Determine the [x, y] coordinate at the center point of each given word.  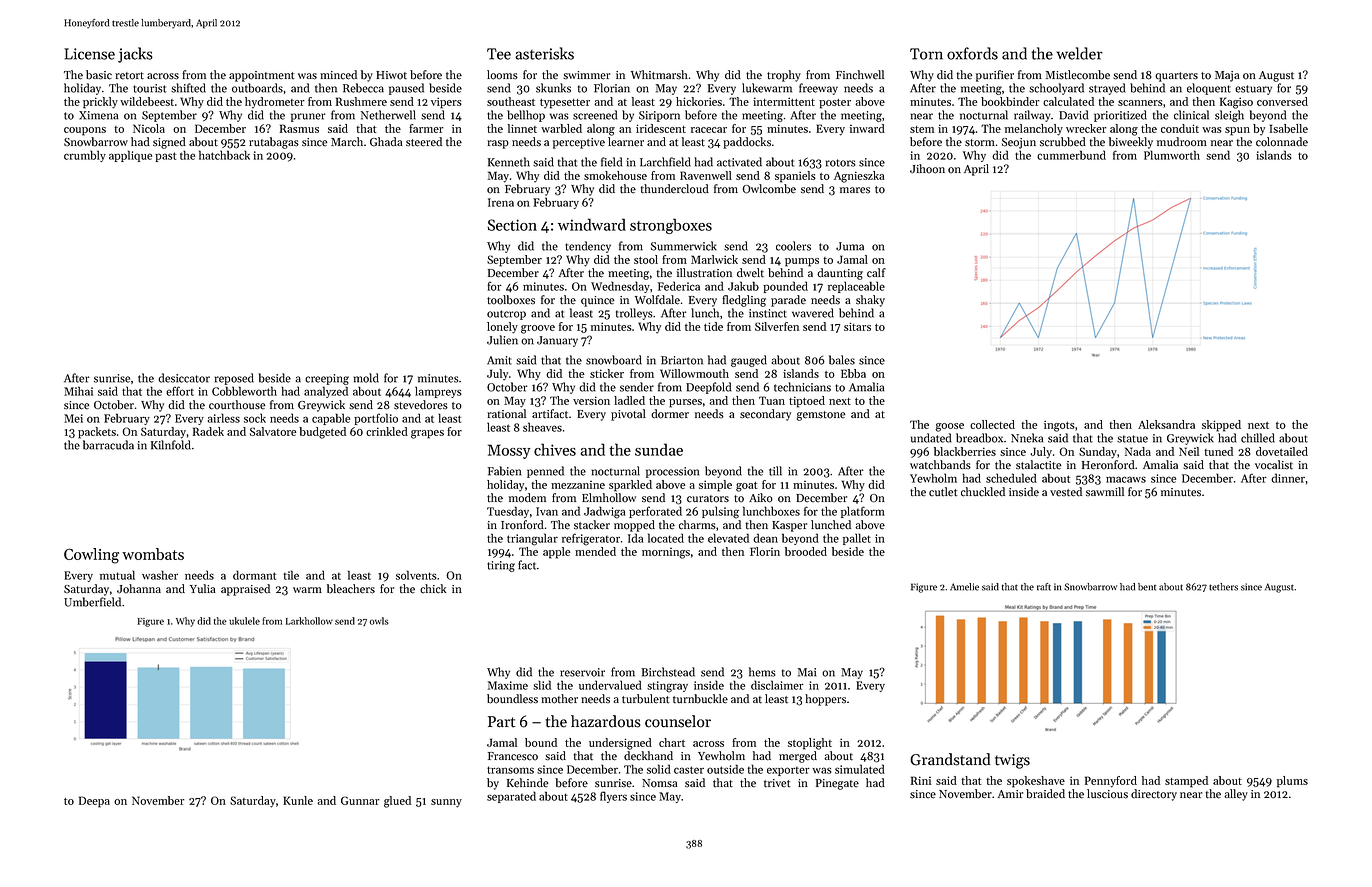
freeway [818, 89]
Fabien [504, 471]
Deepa [94, 802]
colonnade [1282, 142]
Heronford [1108, 465]
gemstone [821, 416]
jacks [135, 55]
